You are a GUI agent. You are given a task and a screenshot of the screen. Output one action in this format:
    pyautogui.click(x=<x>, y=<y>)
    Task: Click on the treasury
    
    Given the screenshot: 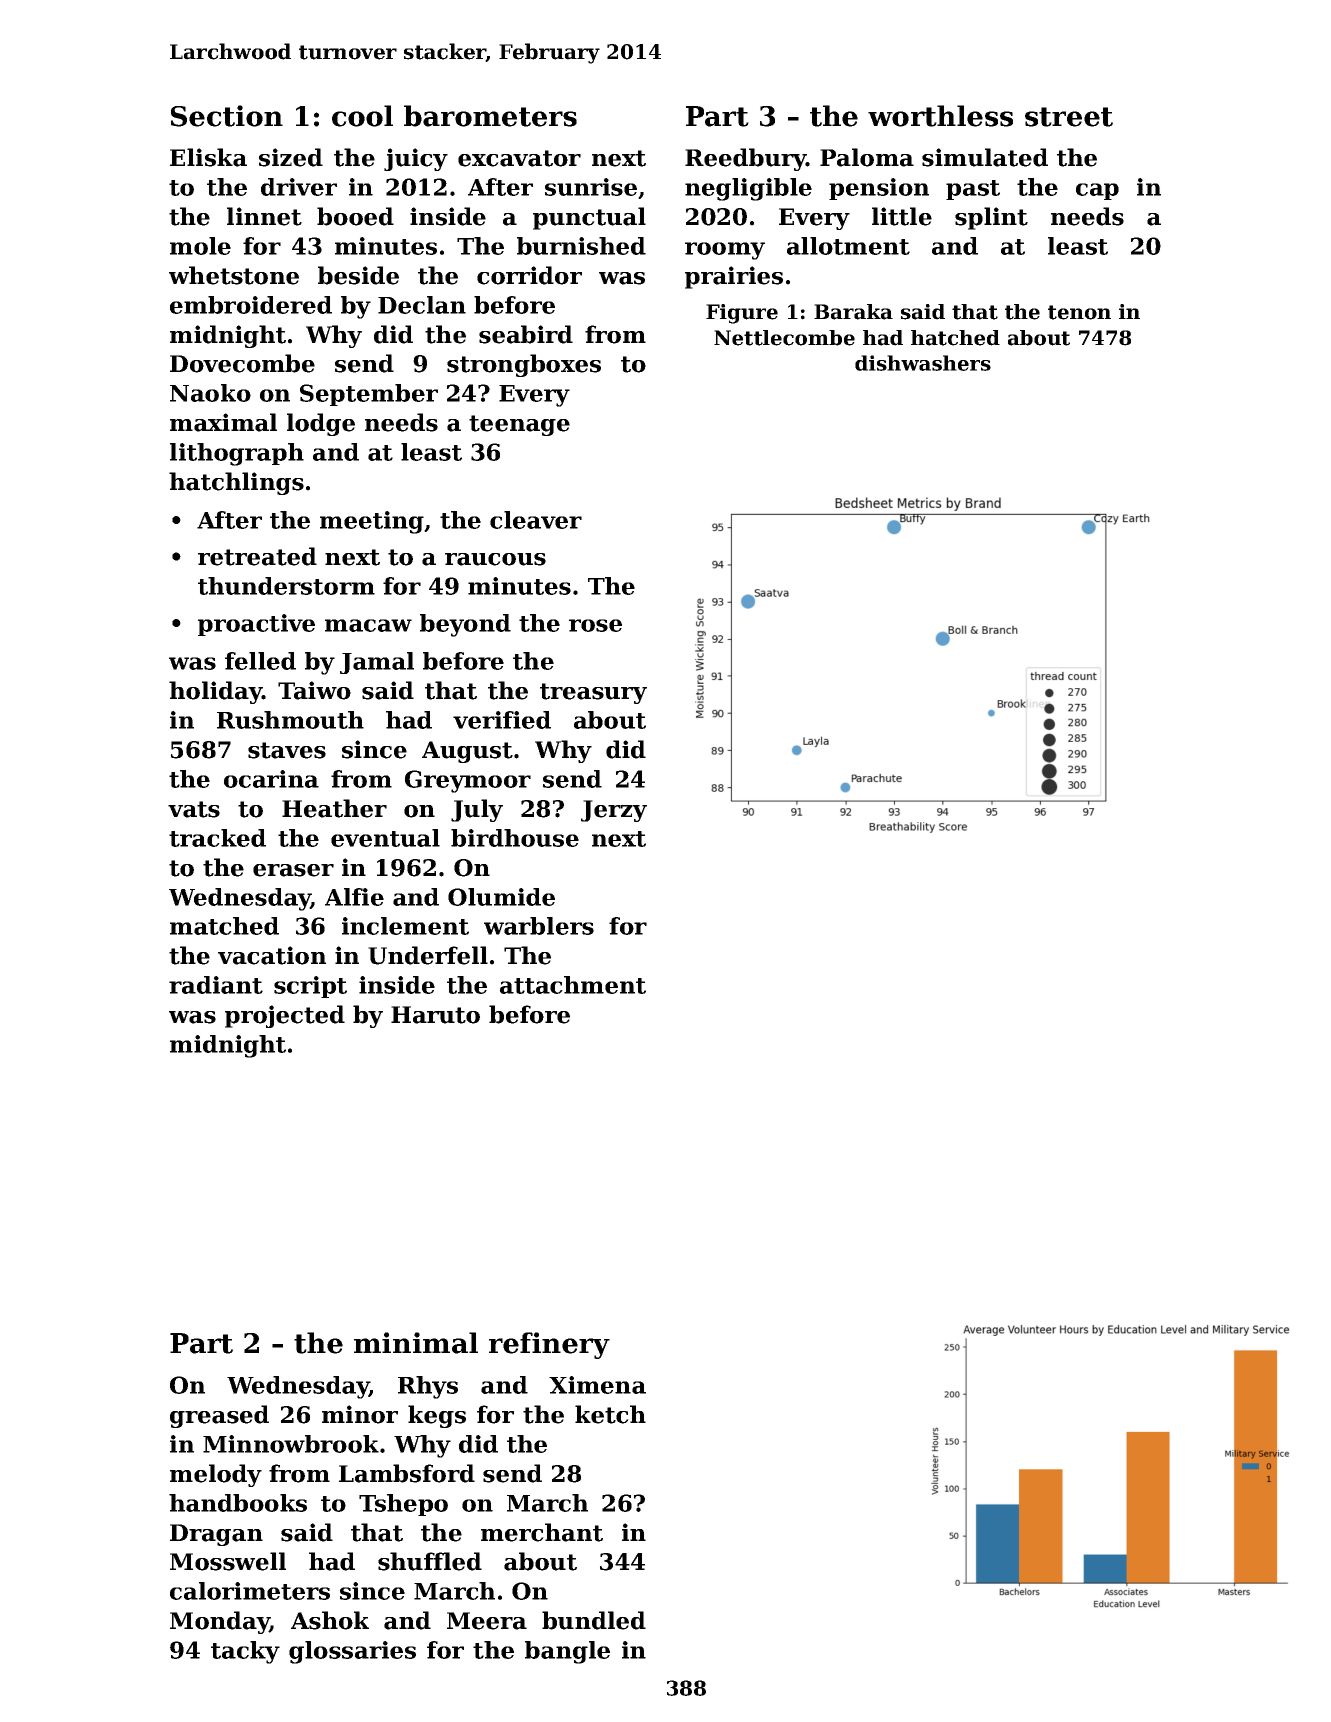 What is the action you would take?
    pyautogui.click(x=593, y=693)
